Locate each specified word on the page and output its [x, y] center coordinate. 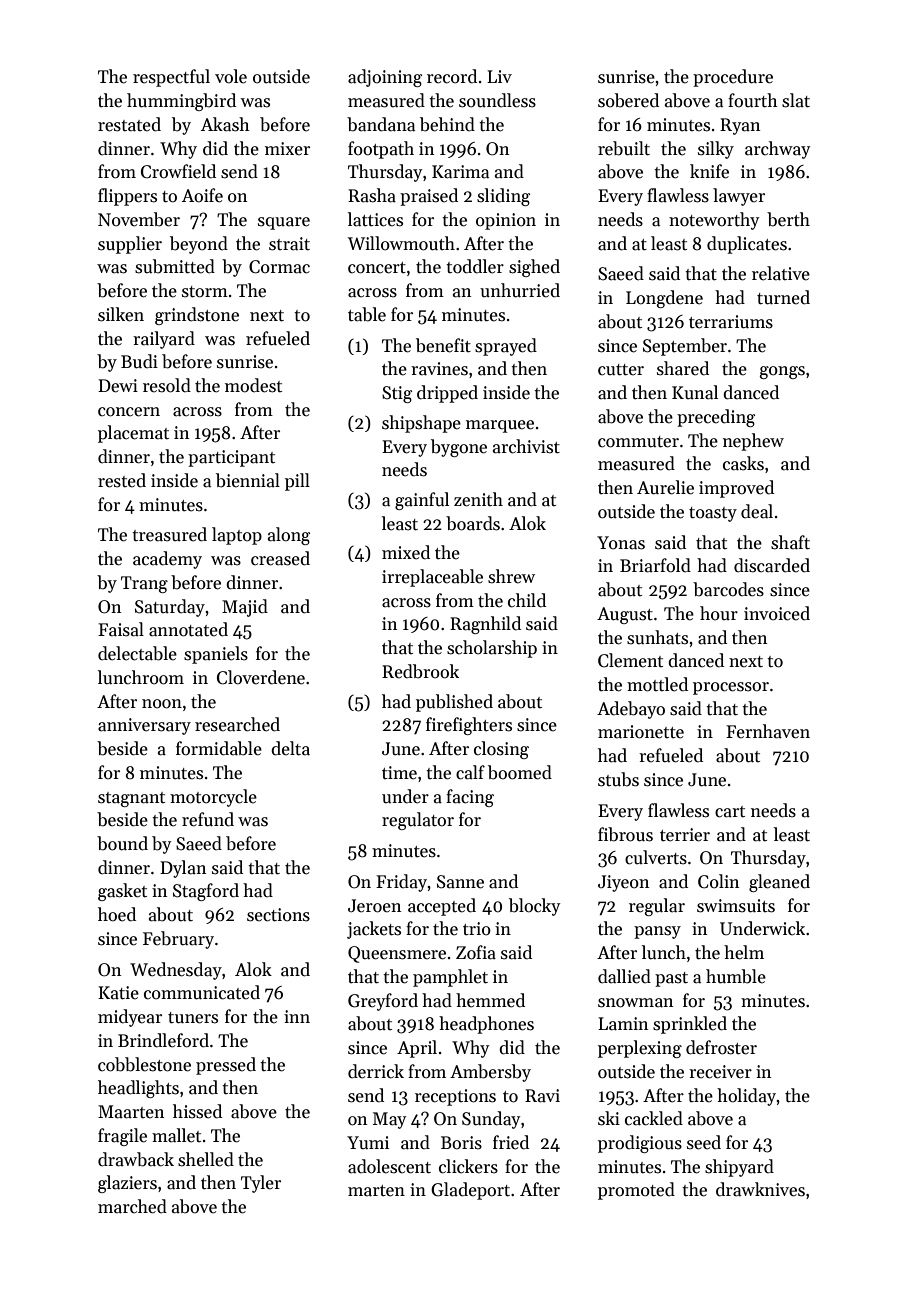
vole [231, 76]
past [671, 979]
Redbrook [420, 671]
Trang [144, 584]
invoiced [777, 613]
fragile [122, 1137]
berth [788, 219]
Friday [402, 883]
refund [208, 819]
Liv [499, 76]
